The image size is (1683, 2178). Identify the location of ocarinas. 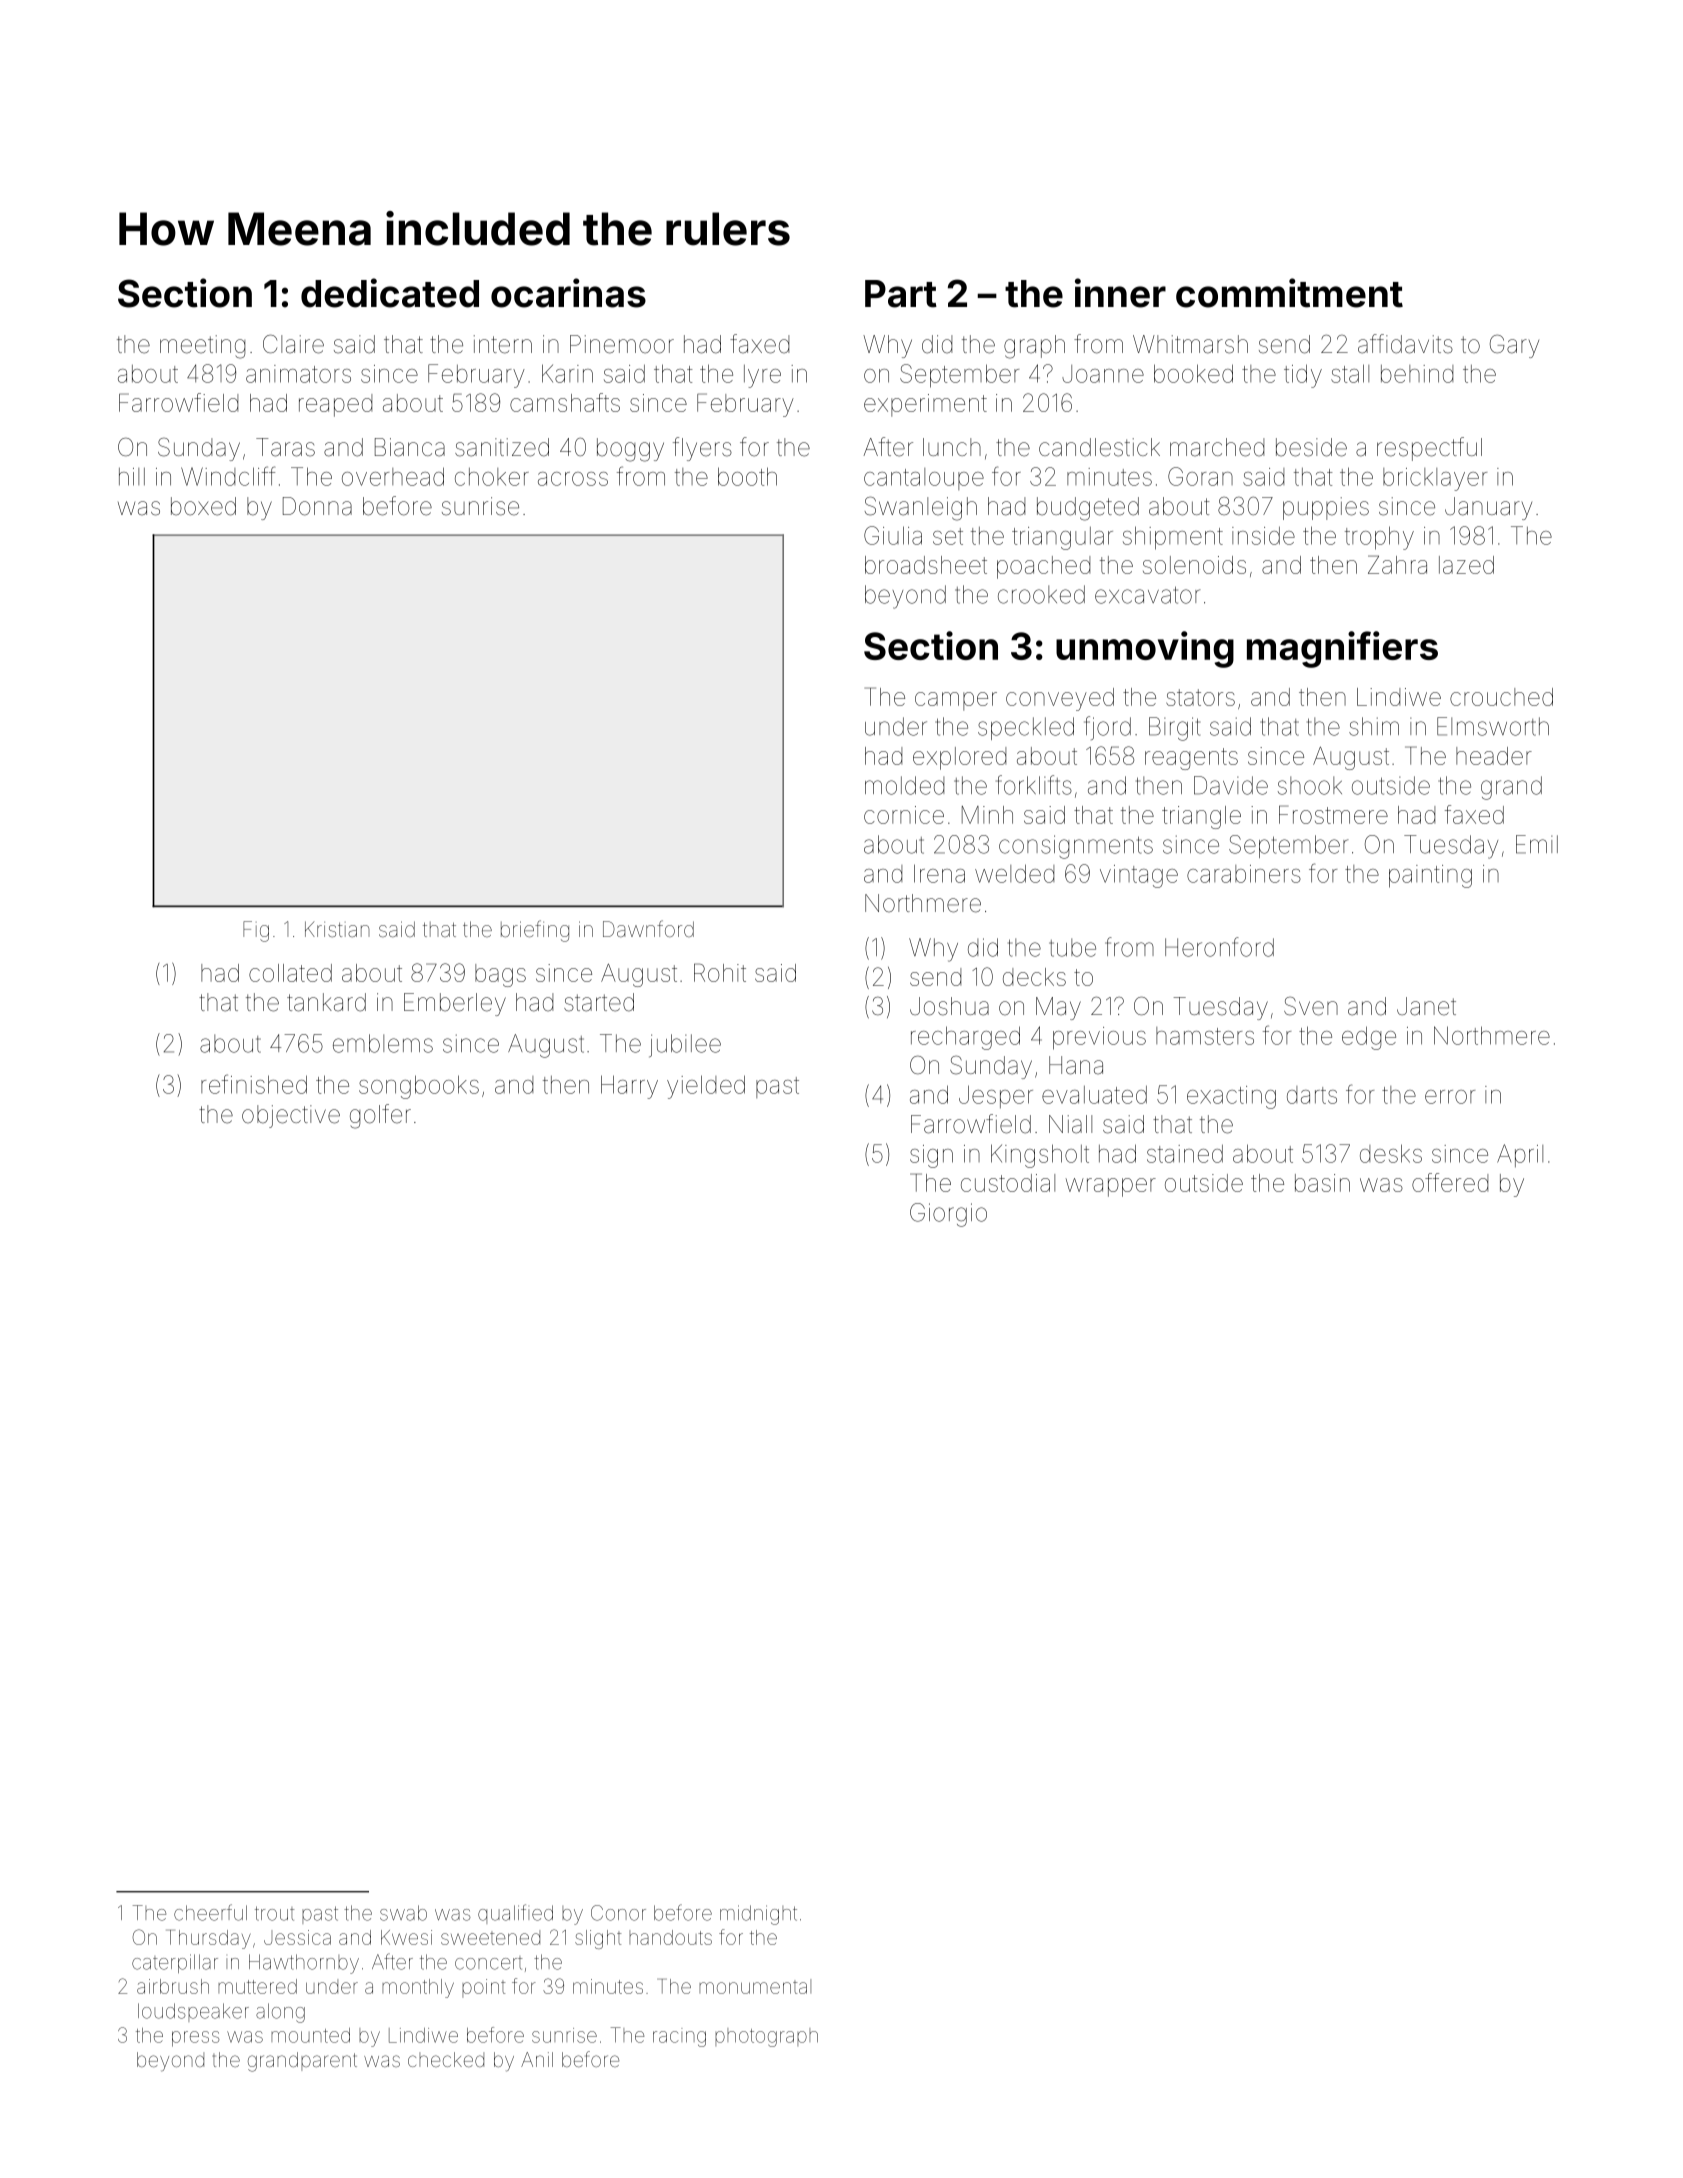
(568, 293).
